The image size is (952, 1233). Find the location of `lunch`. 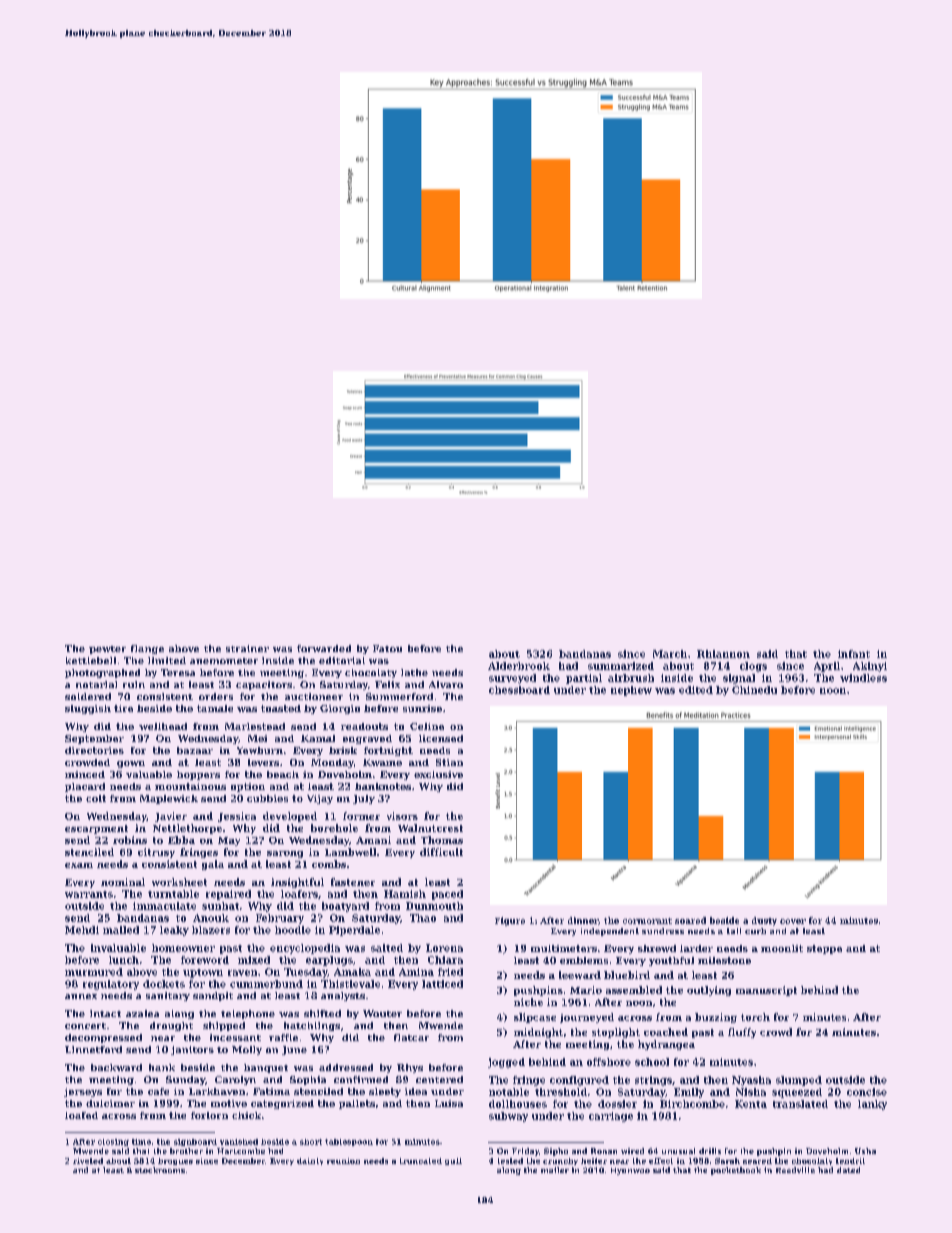

lunch is located at coordinates (124, 960).
